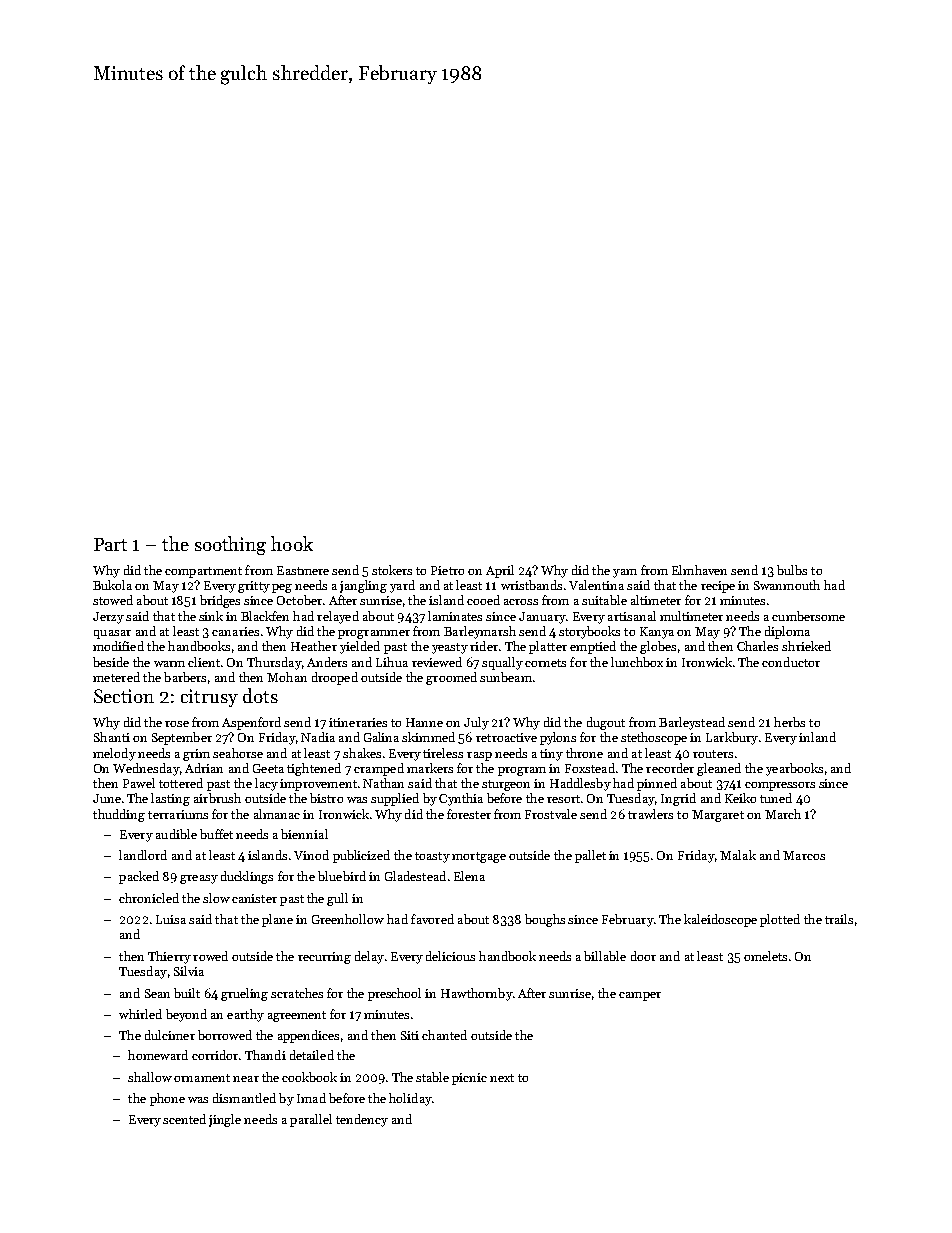  What do you see at coordinates (765, 956) in the screenshot?
I see `omelets` at bounding box center [765, 956].
